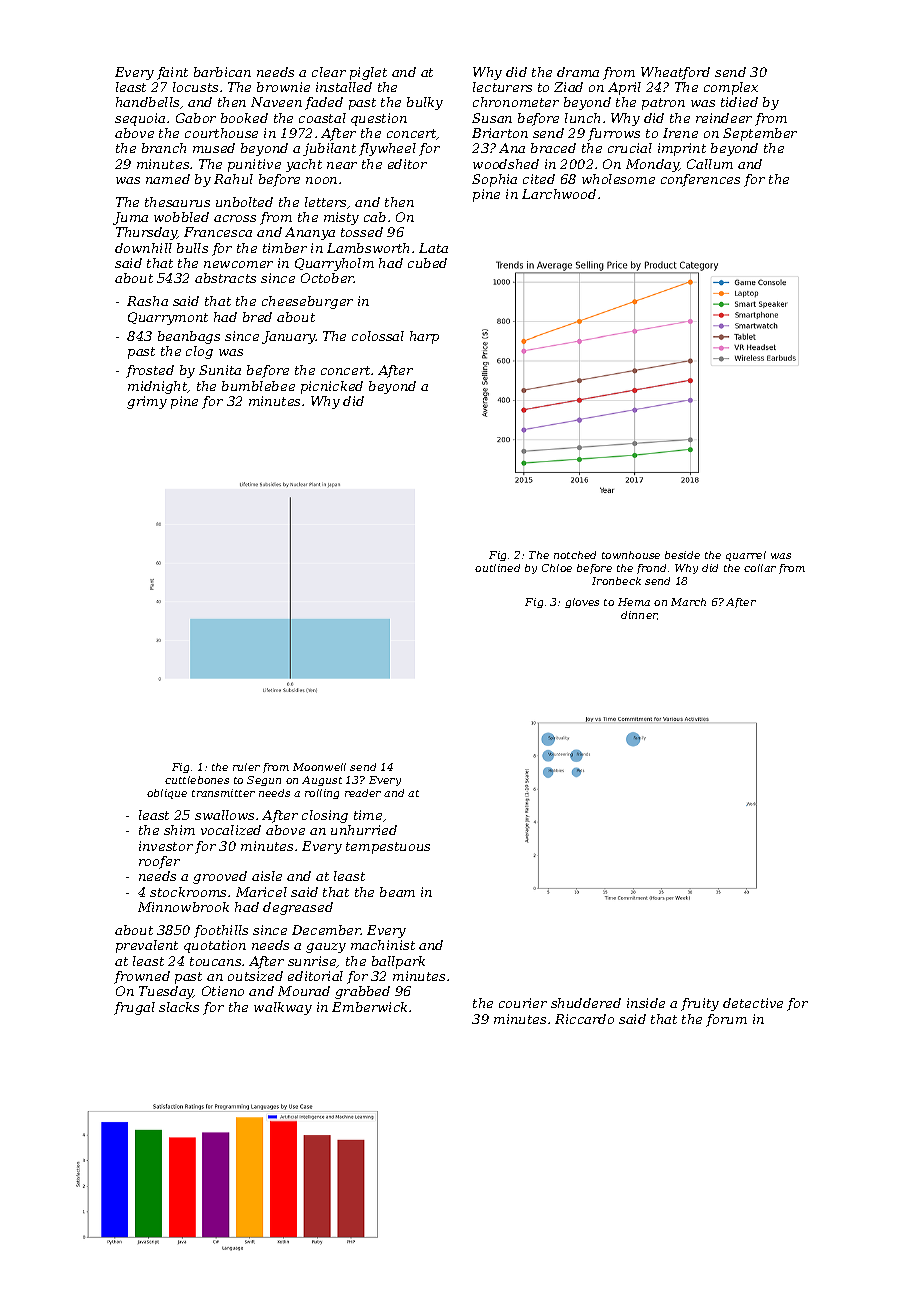 This image has height=1308, width=924. What do you see at coordinates (618, 179) in the image?
I see `wholesome` at bounding box center [618, 179].
